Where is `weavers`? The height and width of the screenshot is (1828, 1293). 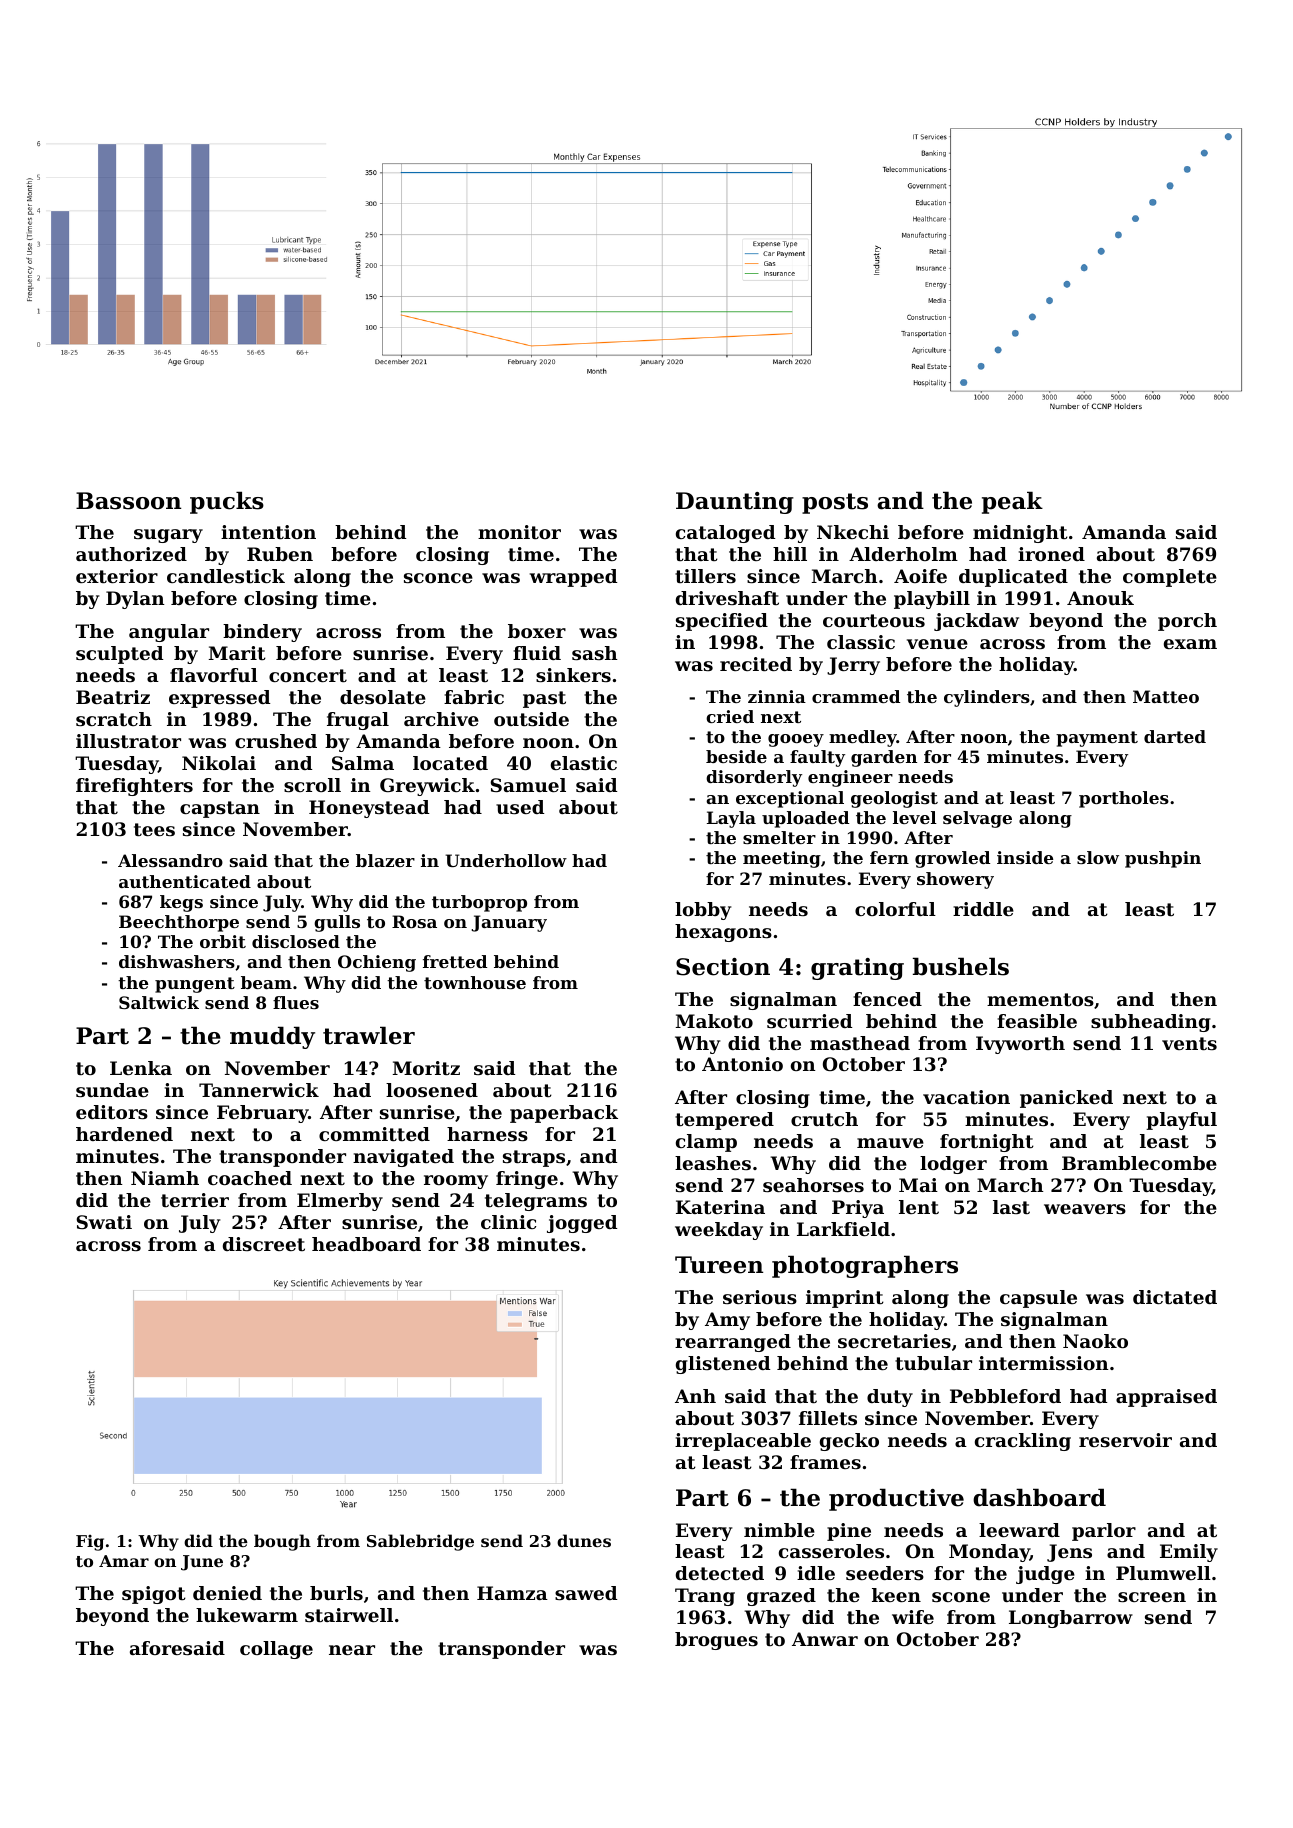
weavers is located at coordinates (1085, 1209).
